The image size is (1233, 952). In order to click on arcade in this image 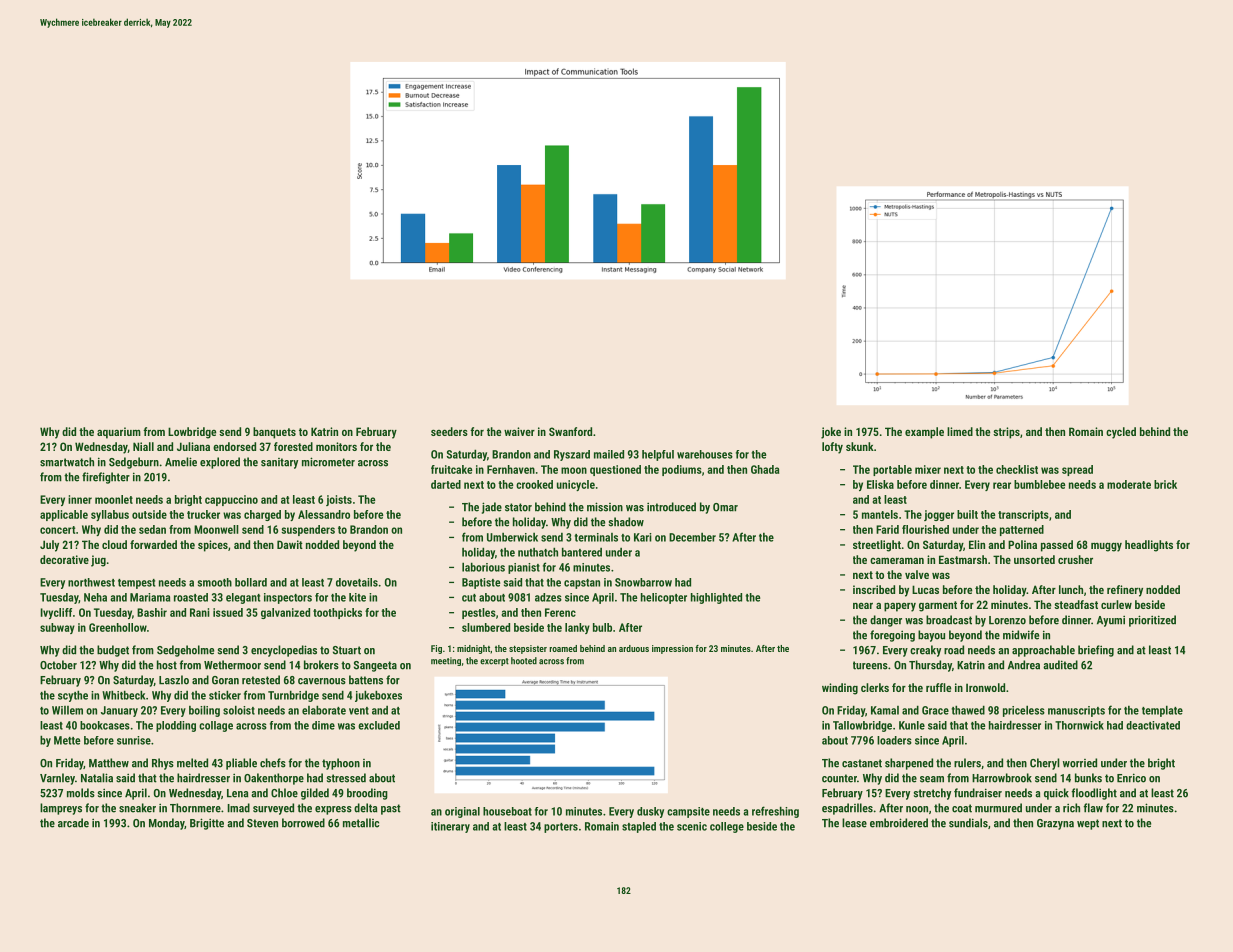, I will do `click(73, 823)`.
